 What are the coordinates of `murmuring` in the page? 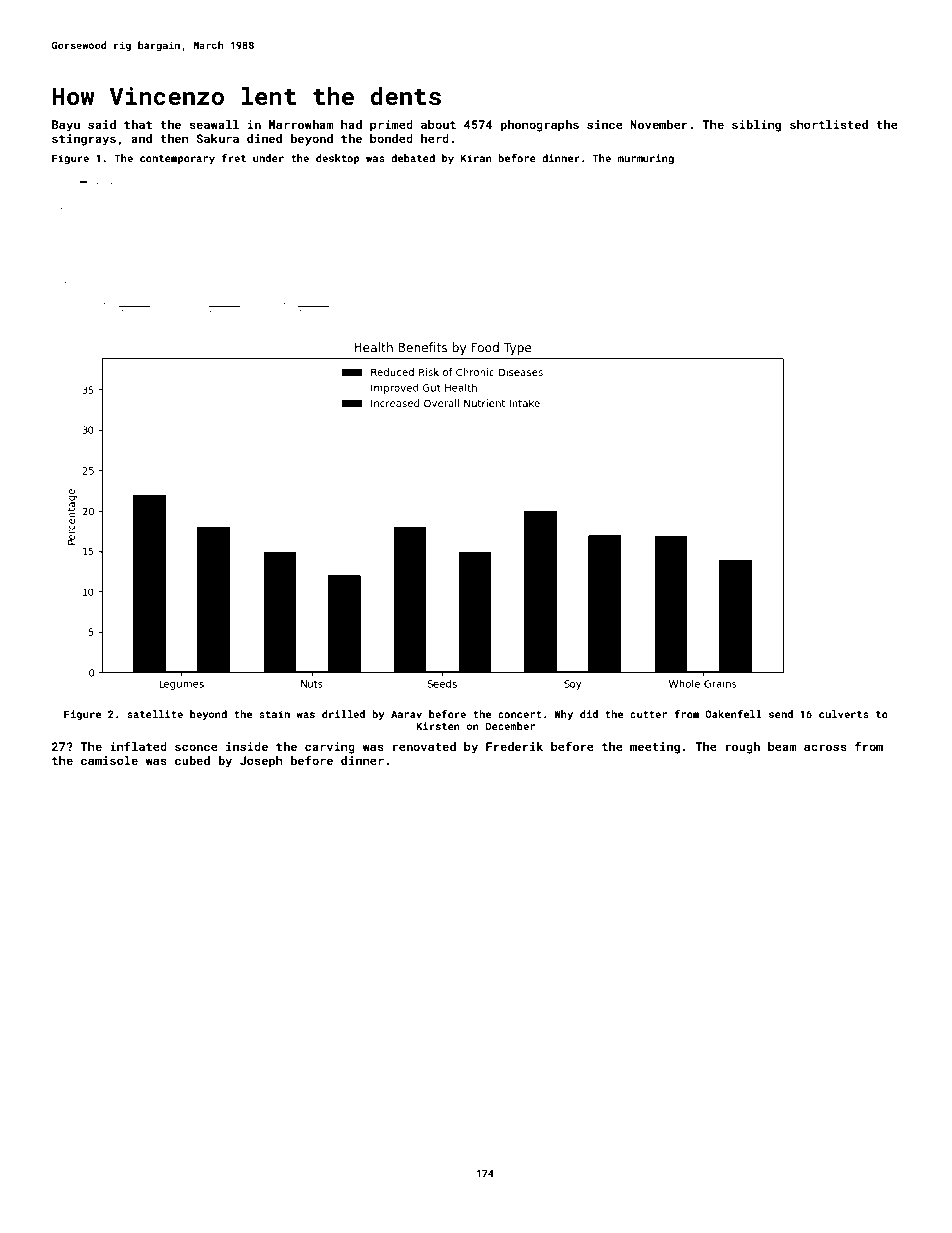 It's located at (646, 159).
